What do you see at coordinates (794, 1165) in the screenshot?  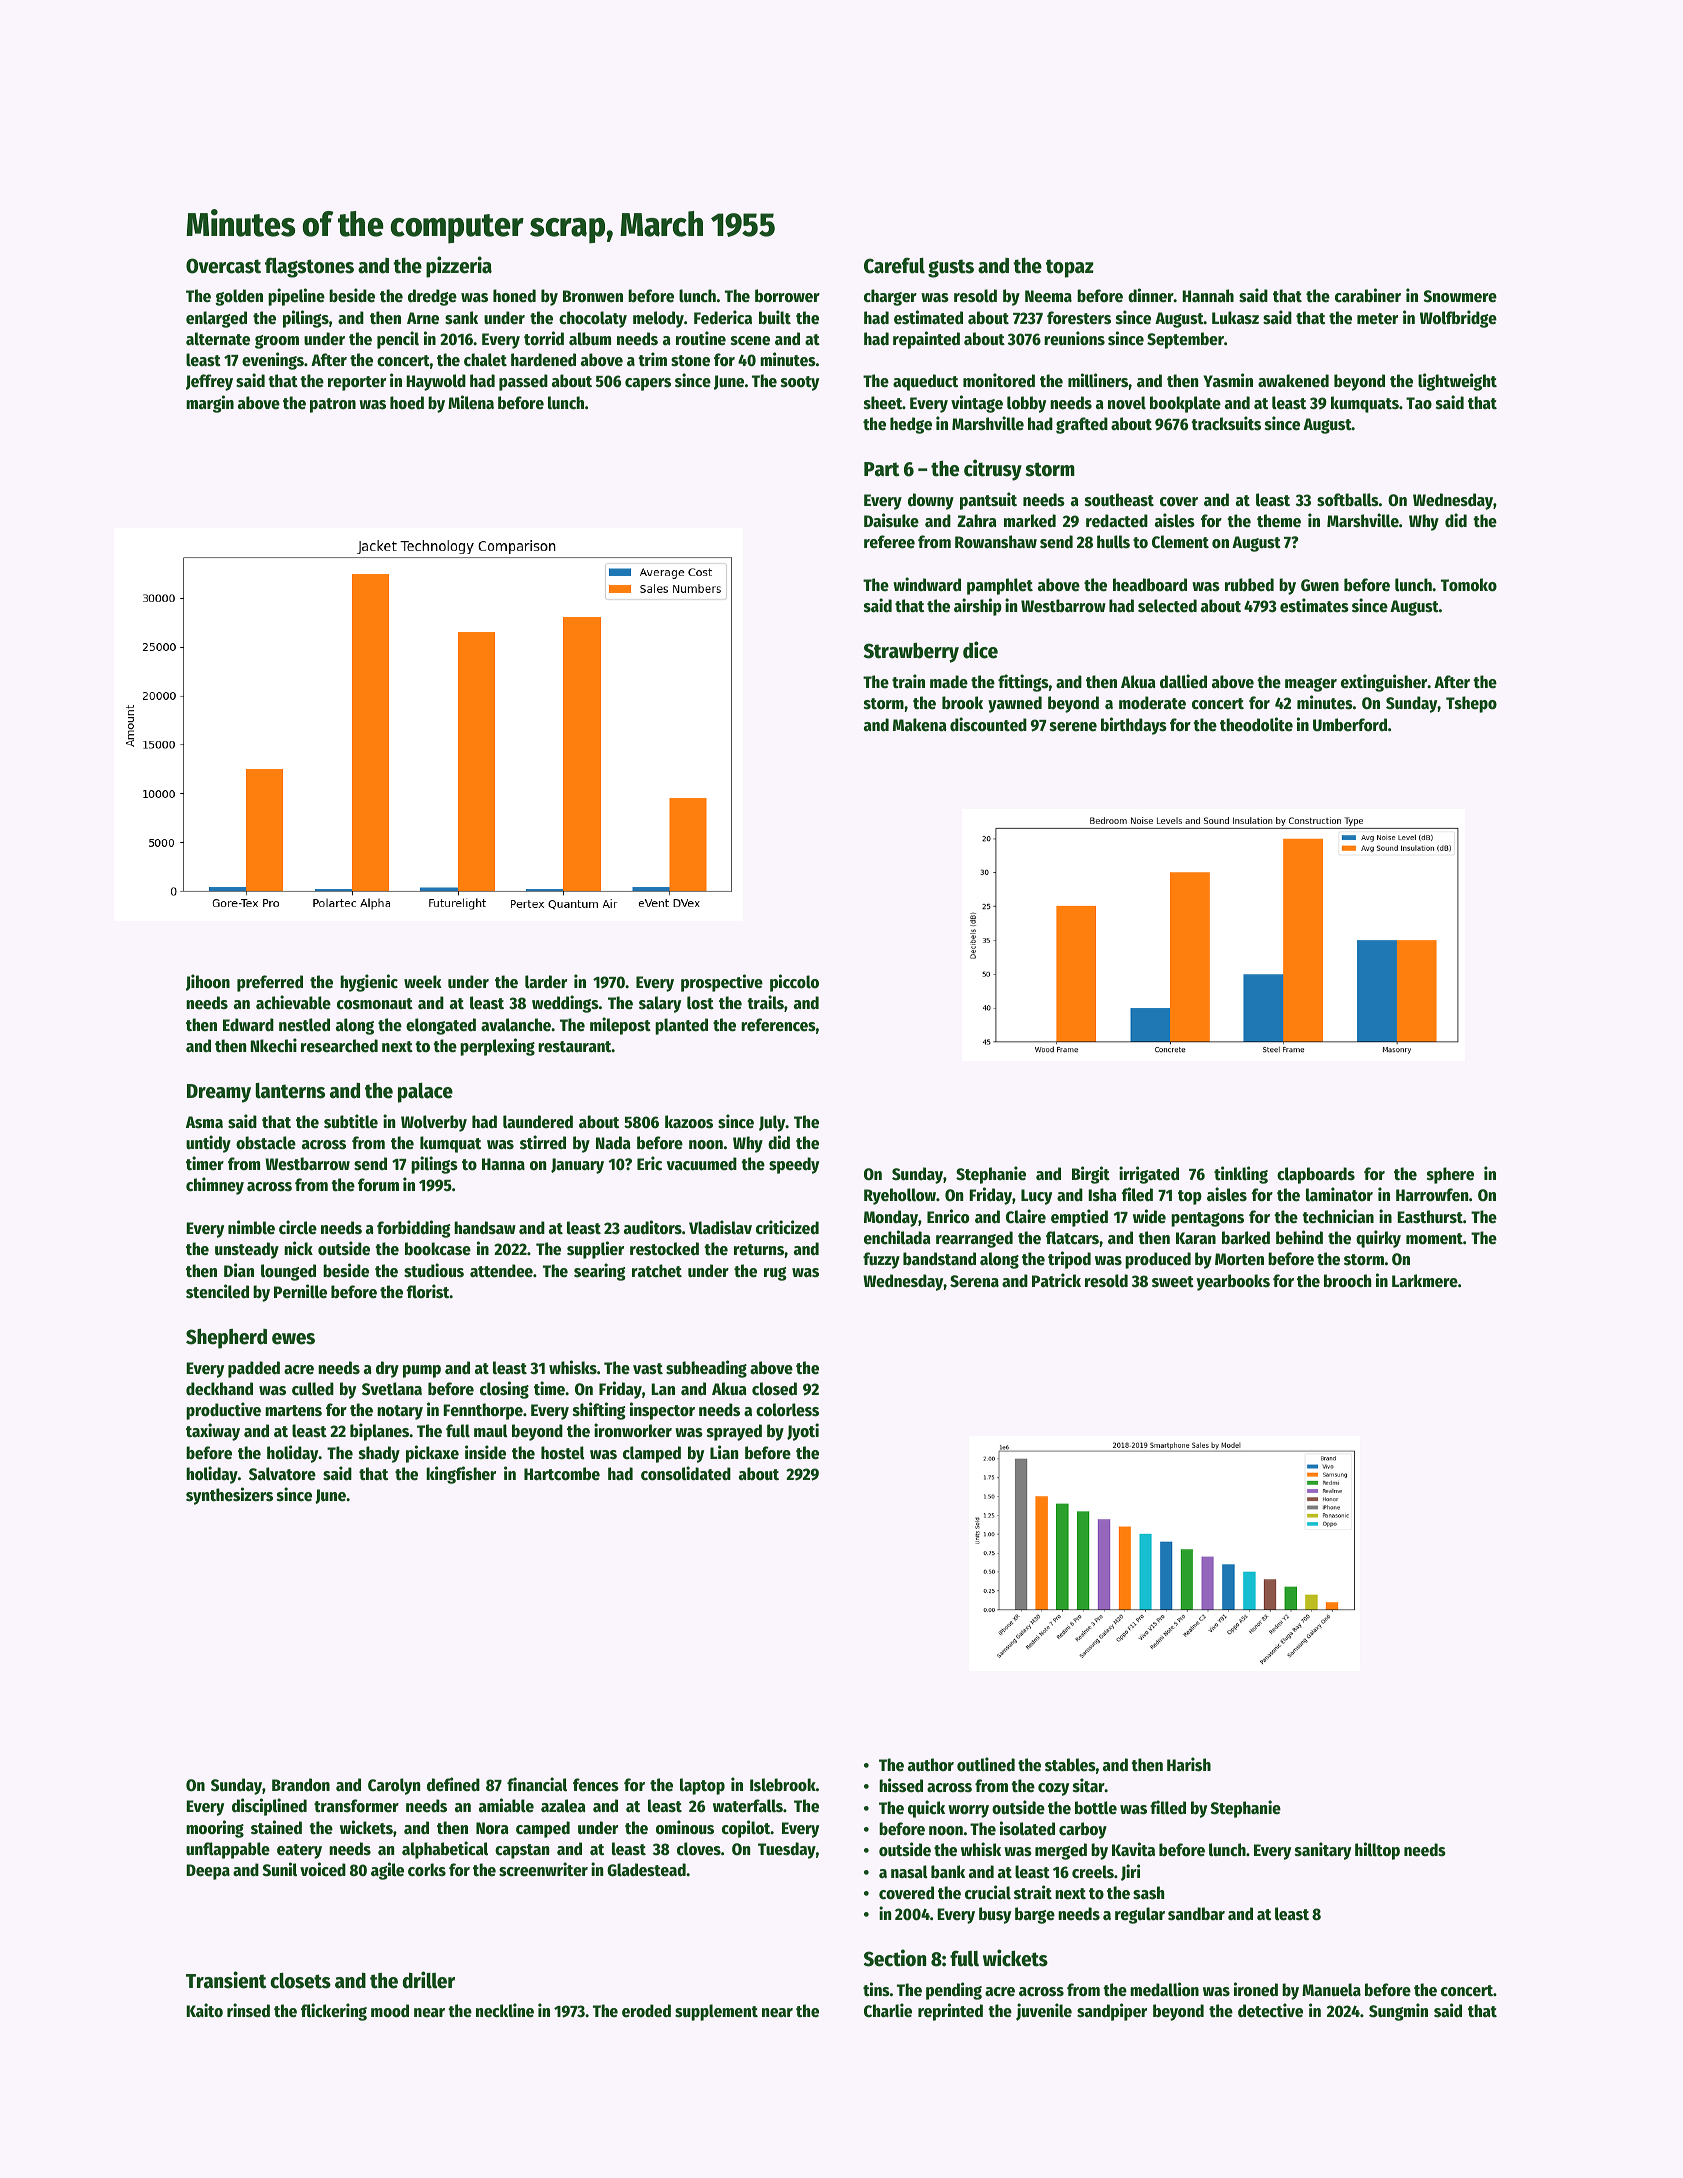 I see `speedy` at bounding box center [794, 1165].
